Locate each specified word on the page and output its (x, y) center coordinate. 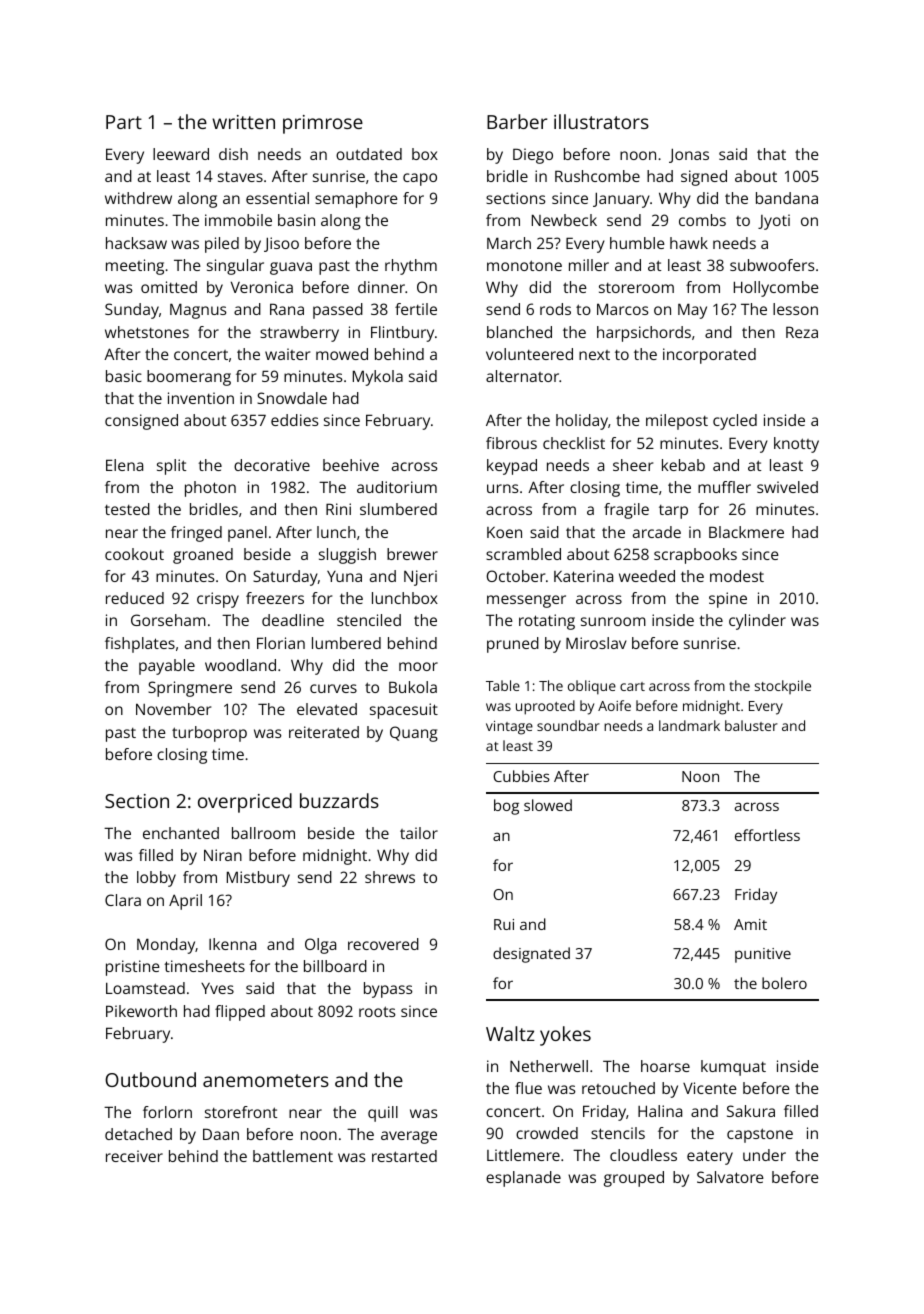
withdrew (138, 198)
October (515, 576)
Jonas (689, 155)
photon (210, 489)
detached (138, 1134)
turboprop (209, 734)
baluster (751, 725)
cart (632, 686)
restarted (404, 1156)
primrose (323, 124)
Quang (414, 734)
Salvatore (730, 1177)
